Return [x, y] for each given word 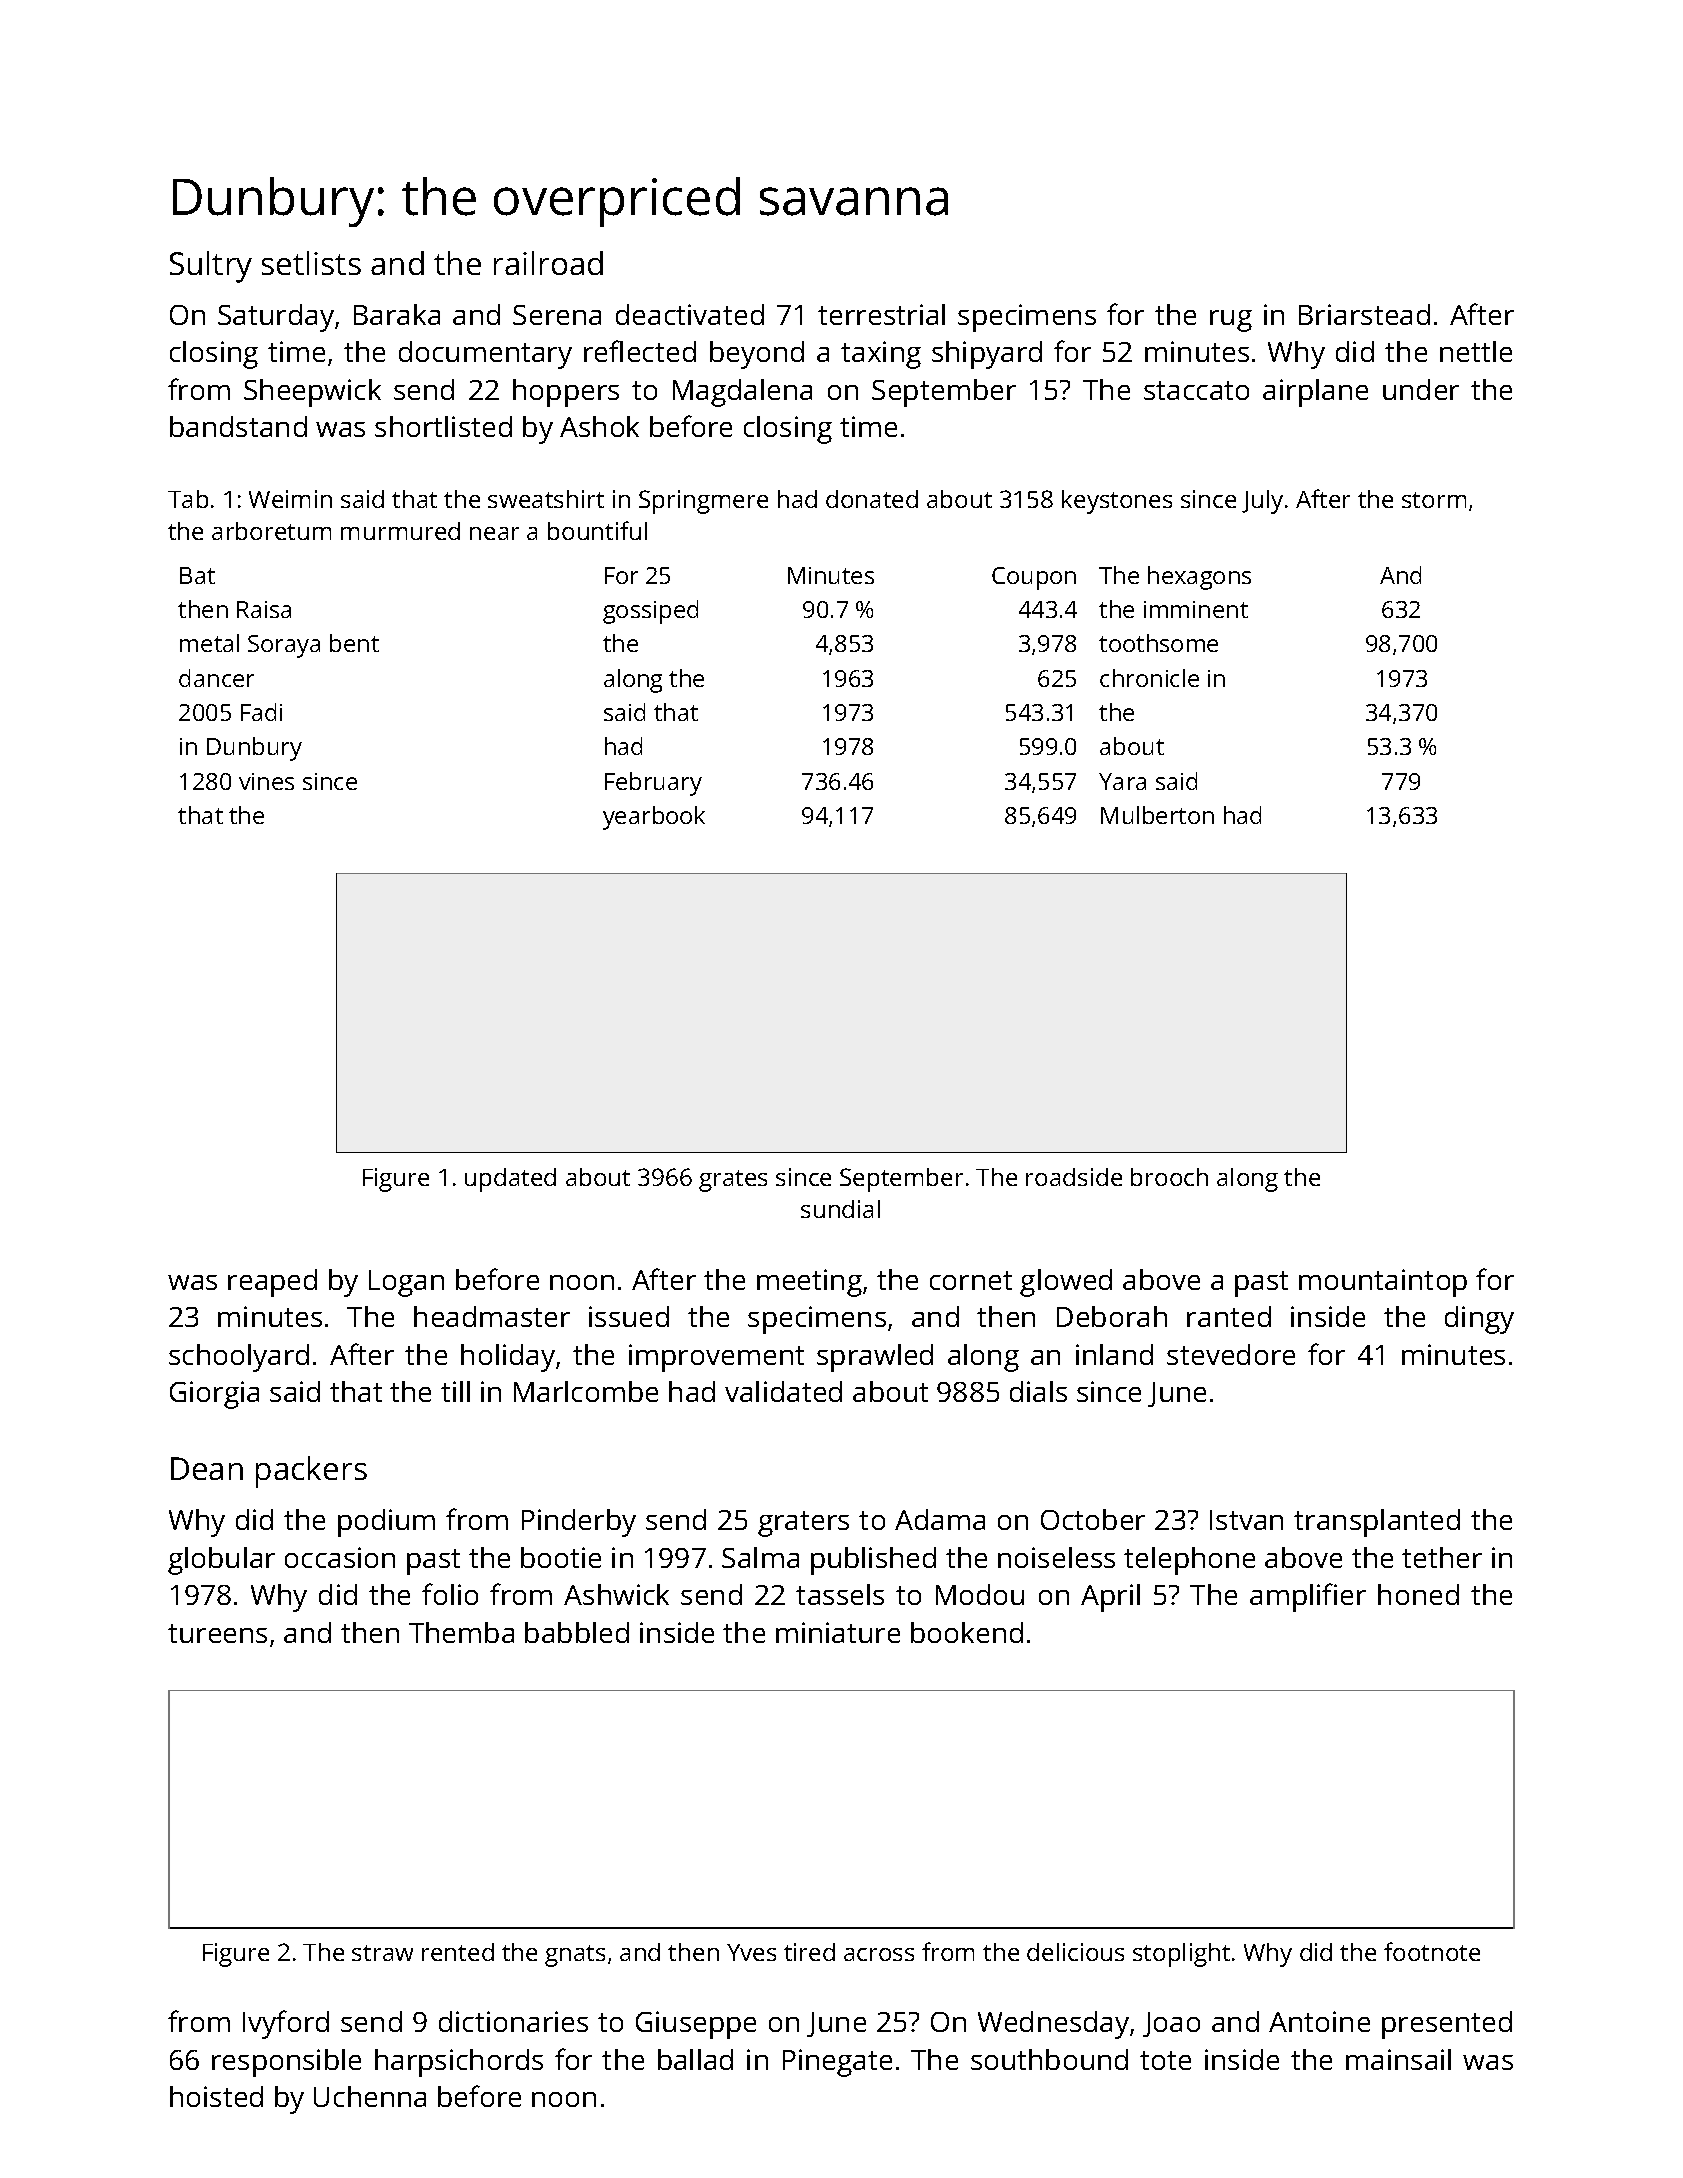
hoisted [216, 2096]
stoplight [1181, 1955]
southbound [1049, 2059]
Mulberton [1157, 815]
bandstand [238, 426]
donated [872, 499]
